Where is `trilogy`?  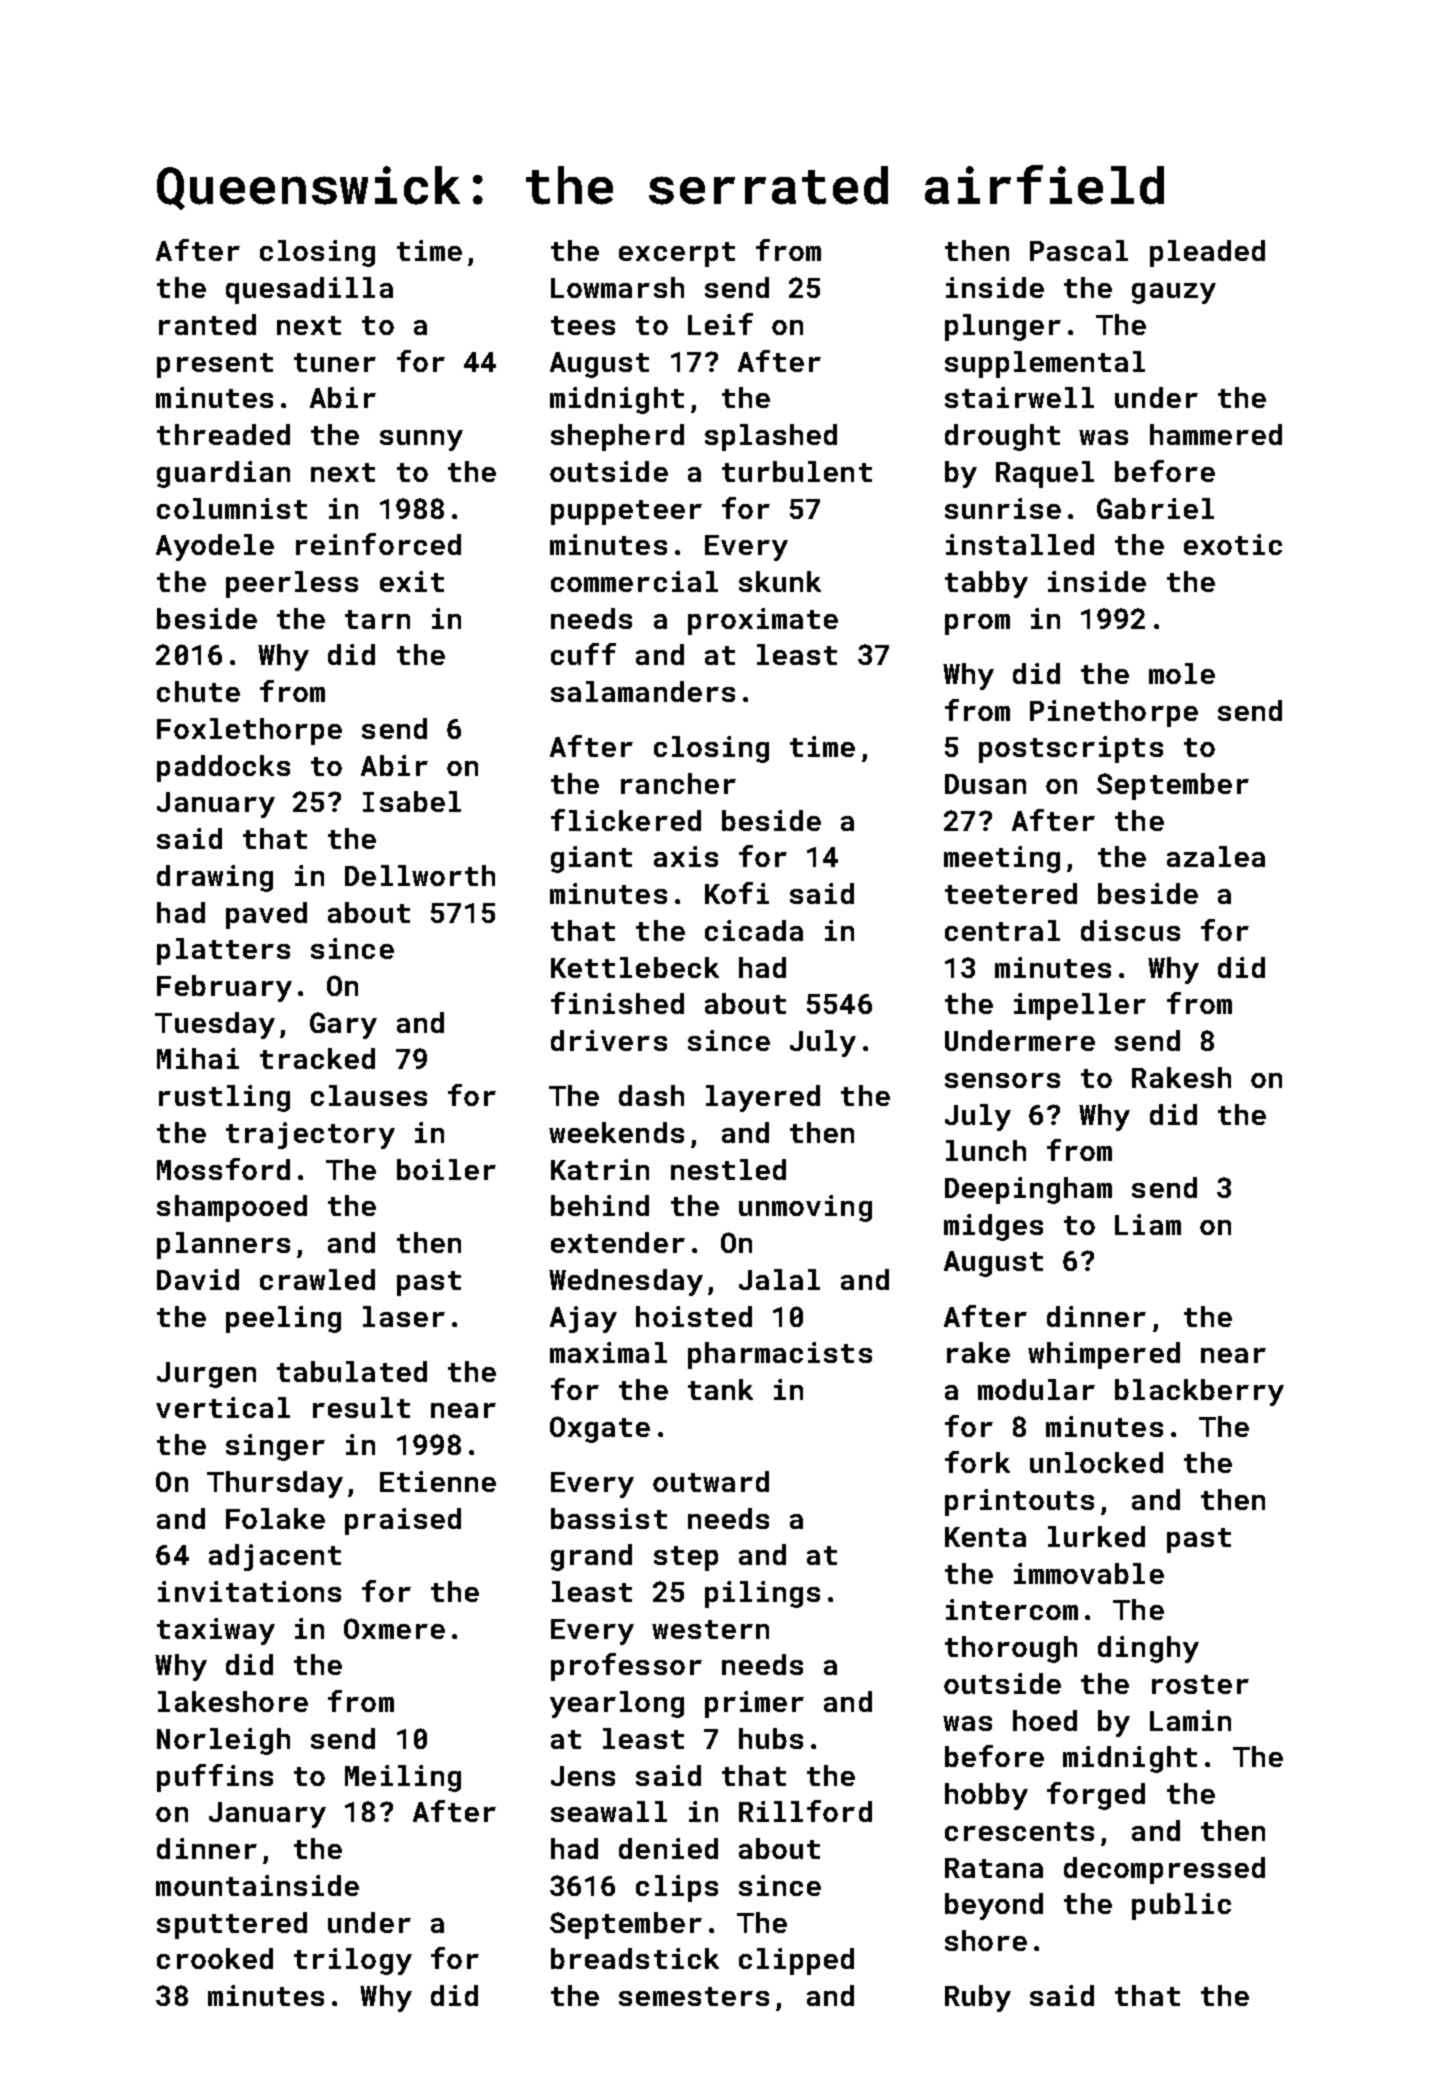 trilogy is located at coordinates (353, 1961).
